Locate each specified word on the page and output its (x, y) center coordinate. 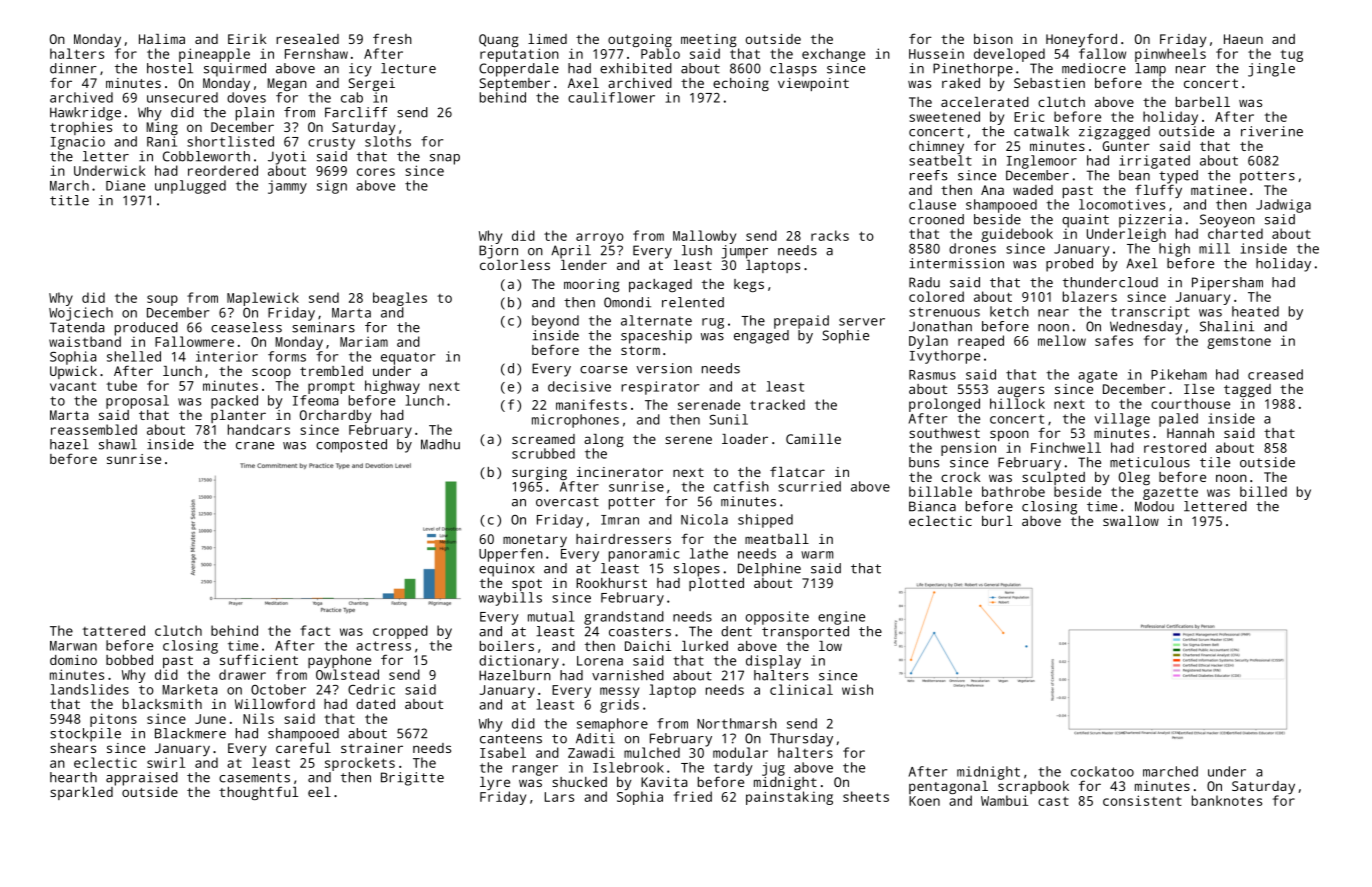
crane (255, 446)
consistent (1142, 800)
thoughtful (258, 793)
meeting (709, 40)
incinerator (620, 472)
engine (841, 618)
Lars (559, 797)
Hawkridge (85, 114)
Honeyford (1081, 40)
